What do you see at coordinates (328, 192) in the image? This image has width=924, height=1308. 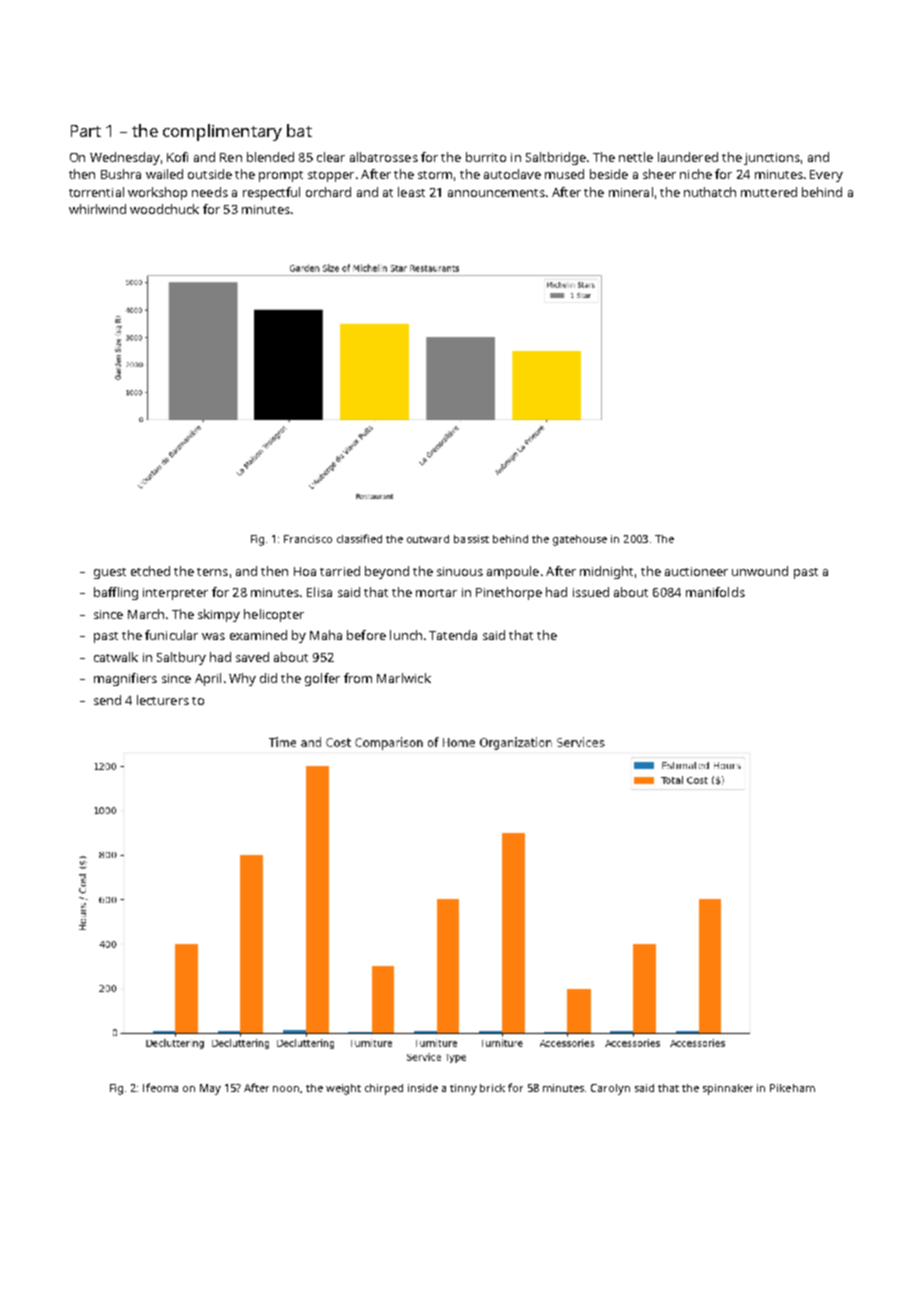 I see `orchard` at bounding box center [328, 192].
